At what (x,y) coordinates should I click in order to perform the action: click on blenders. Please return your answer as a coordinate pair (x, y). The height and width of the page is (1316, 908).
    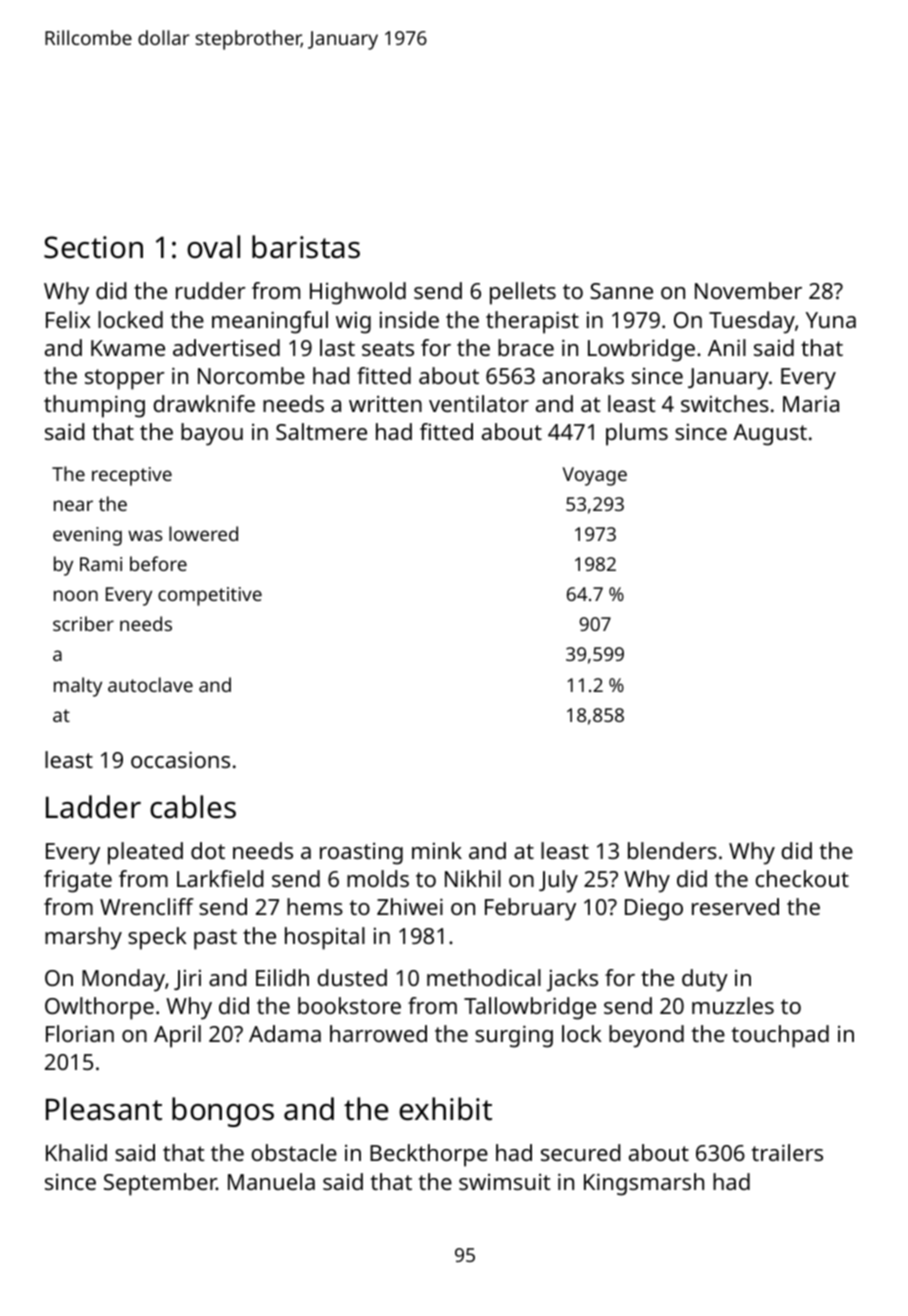
    Looking at the image, I should click on (672, 850).
